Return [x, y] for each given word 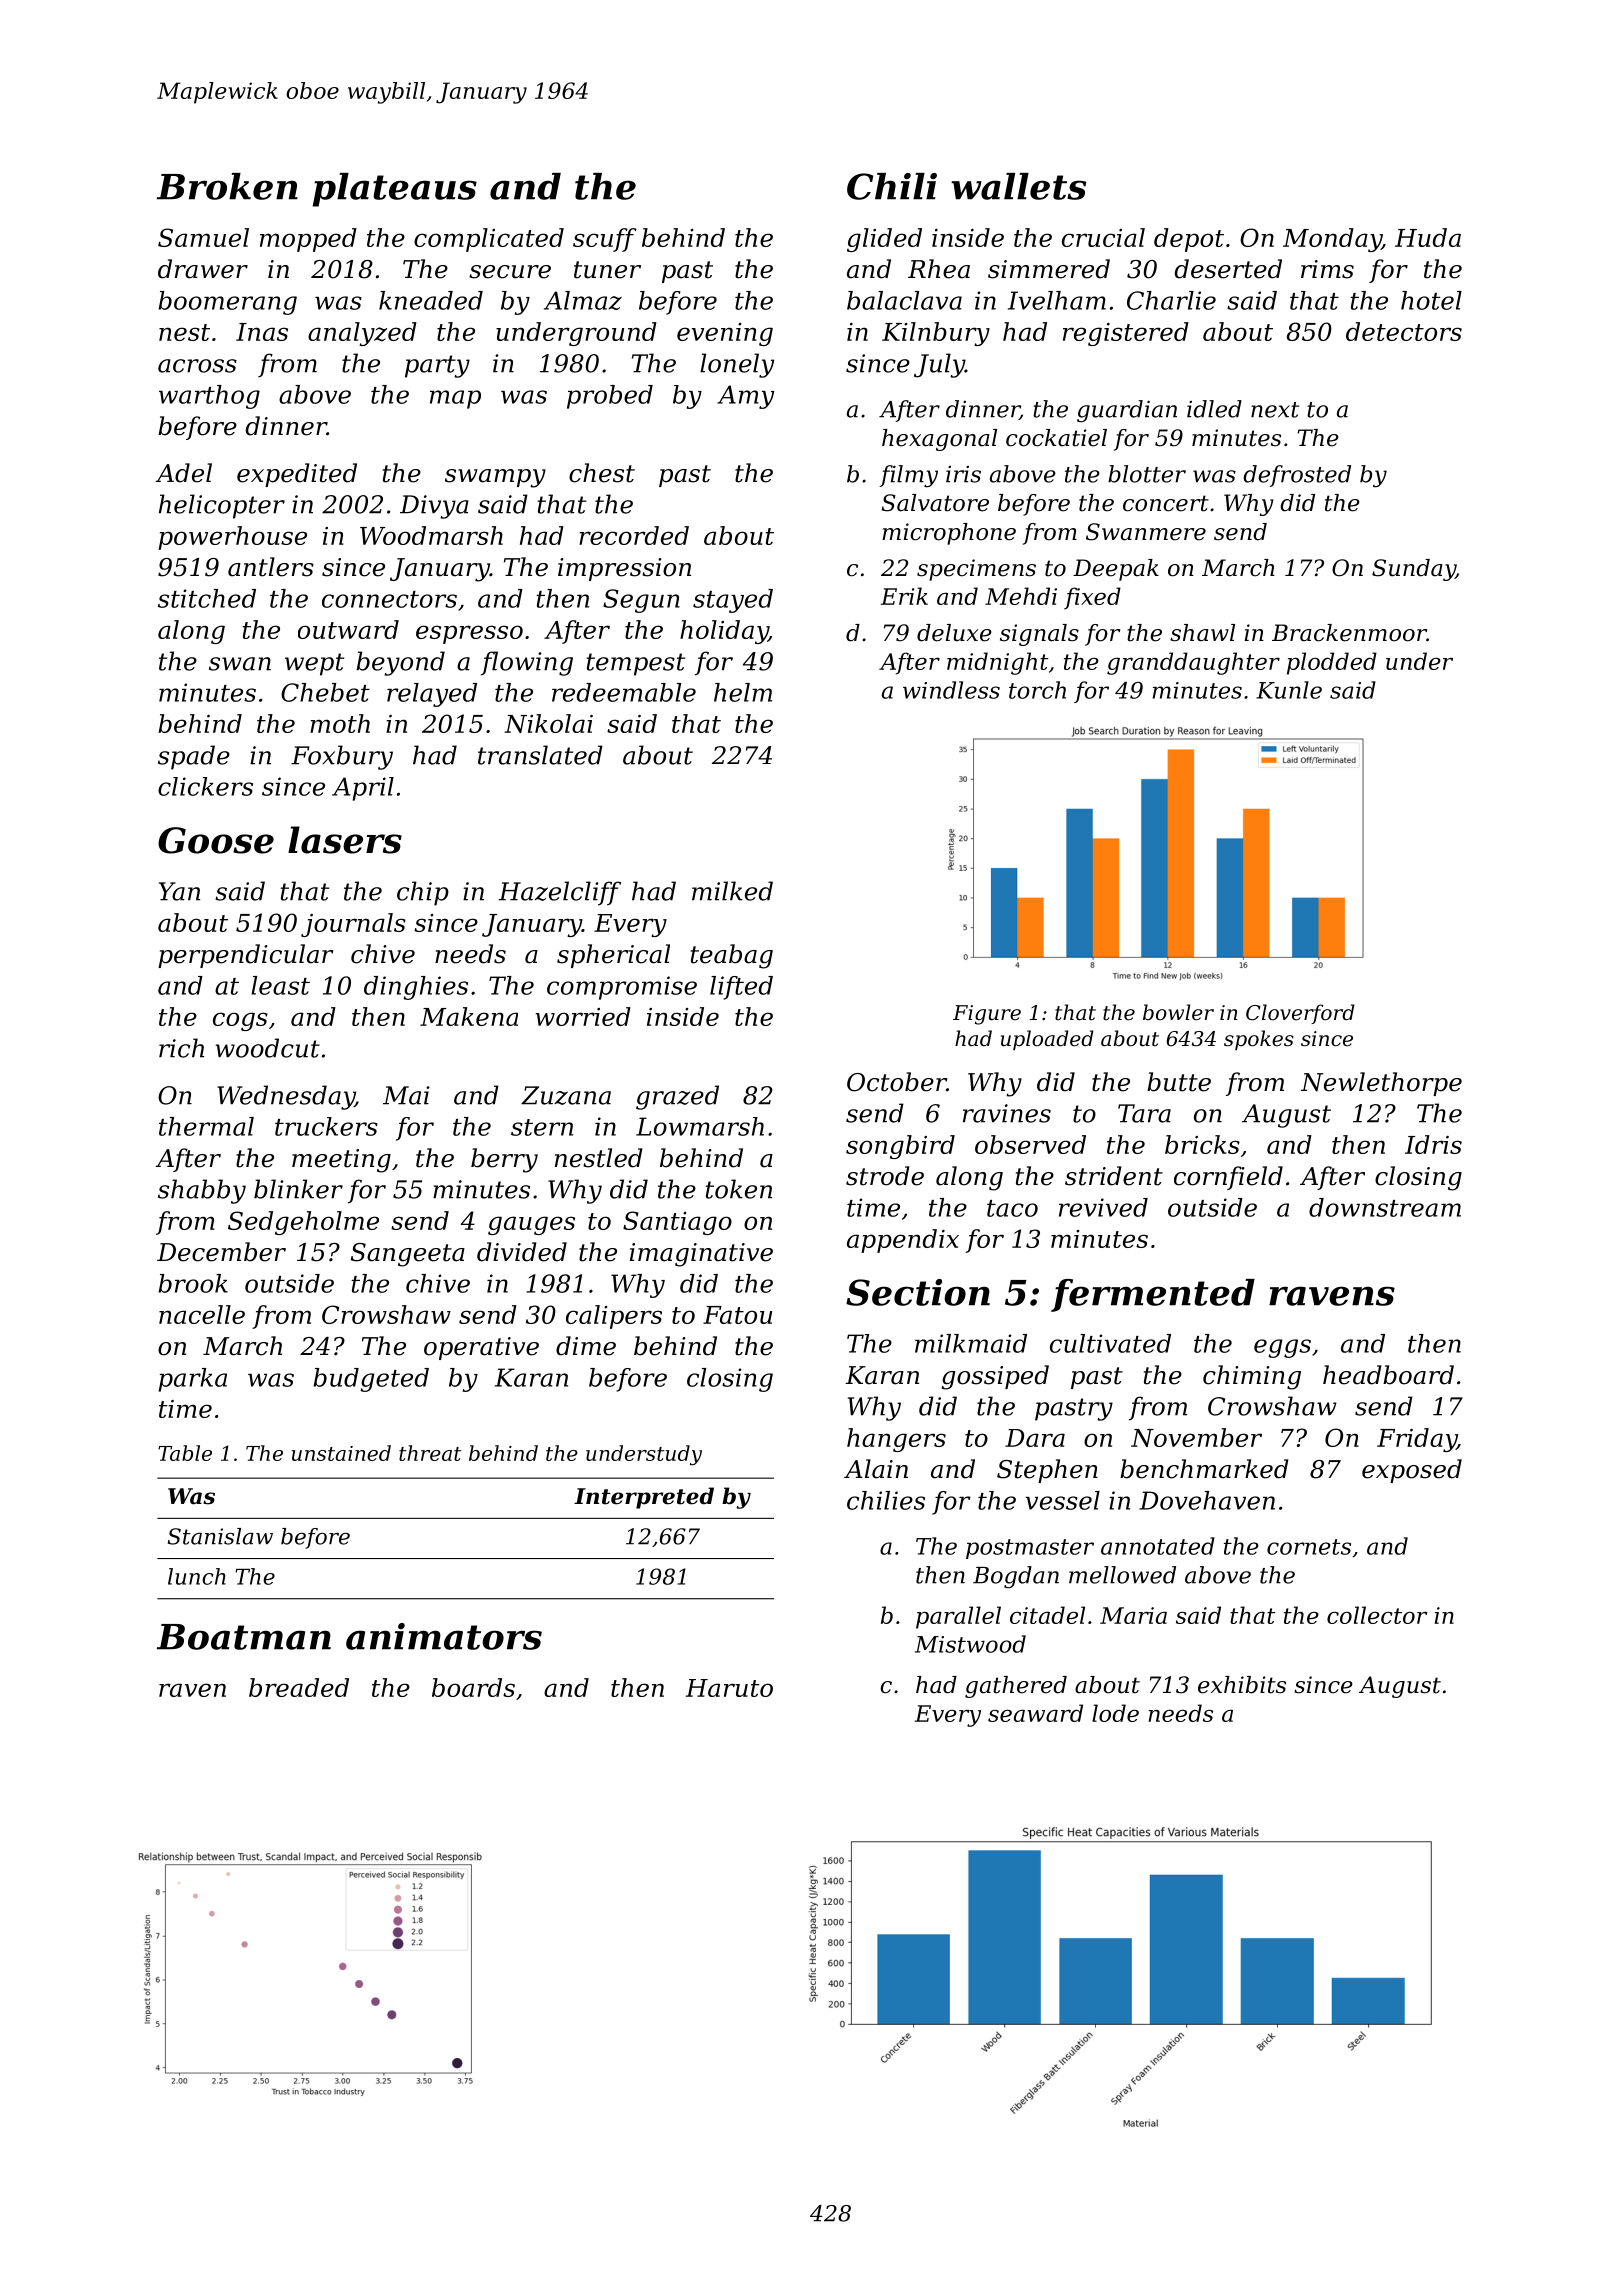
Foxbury [342, 757]
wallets [1018, 186]
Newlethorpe [1381, 1084]
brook [193, 1283]
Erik [904, 596]
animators [444, 1636]
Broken [227, 186]
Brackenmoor [1349, 633]
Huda [1428, 237]
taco [1012, 1208]
